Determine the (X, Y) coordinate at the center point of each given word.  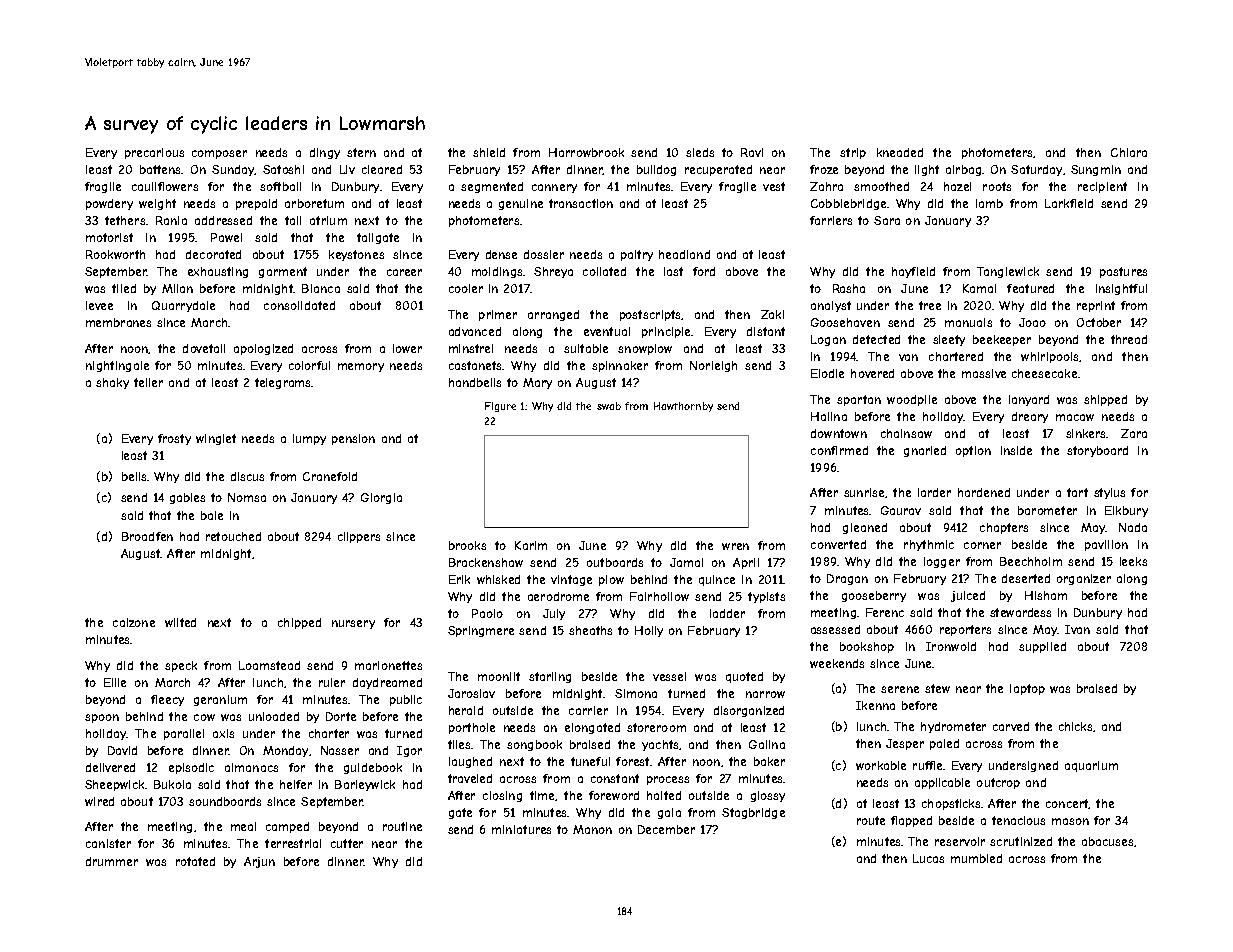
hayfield (913, 272)
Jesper (905, 744)
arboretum (314, 203)
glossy (768, 796)
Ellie (115, 682)
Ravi (752, 152)
